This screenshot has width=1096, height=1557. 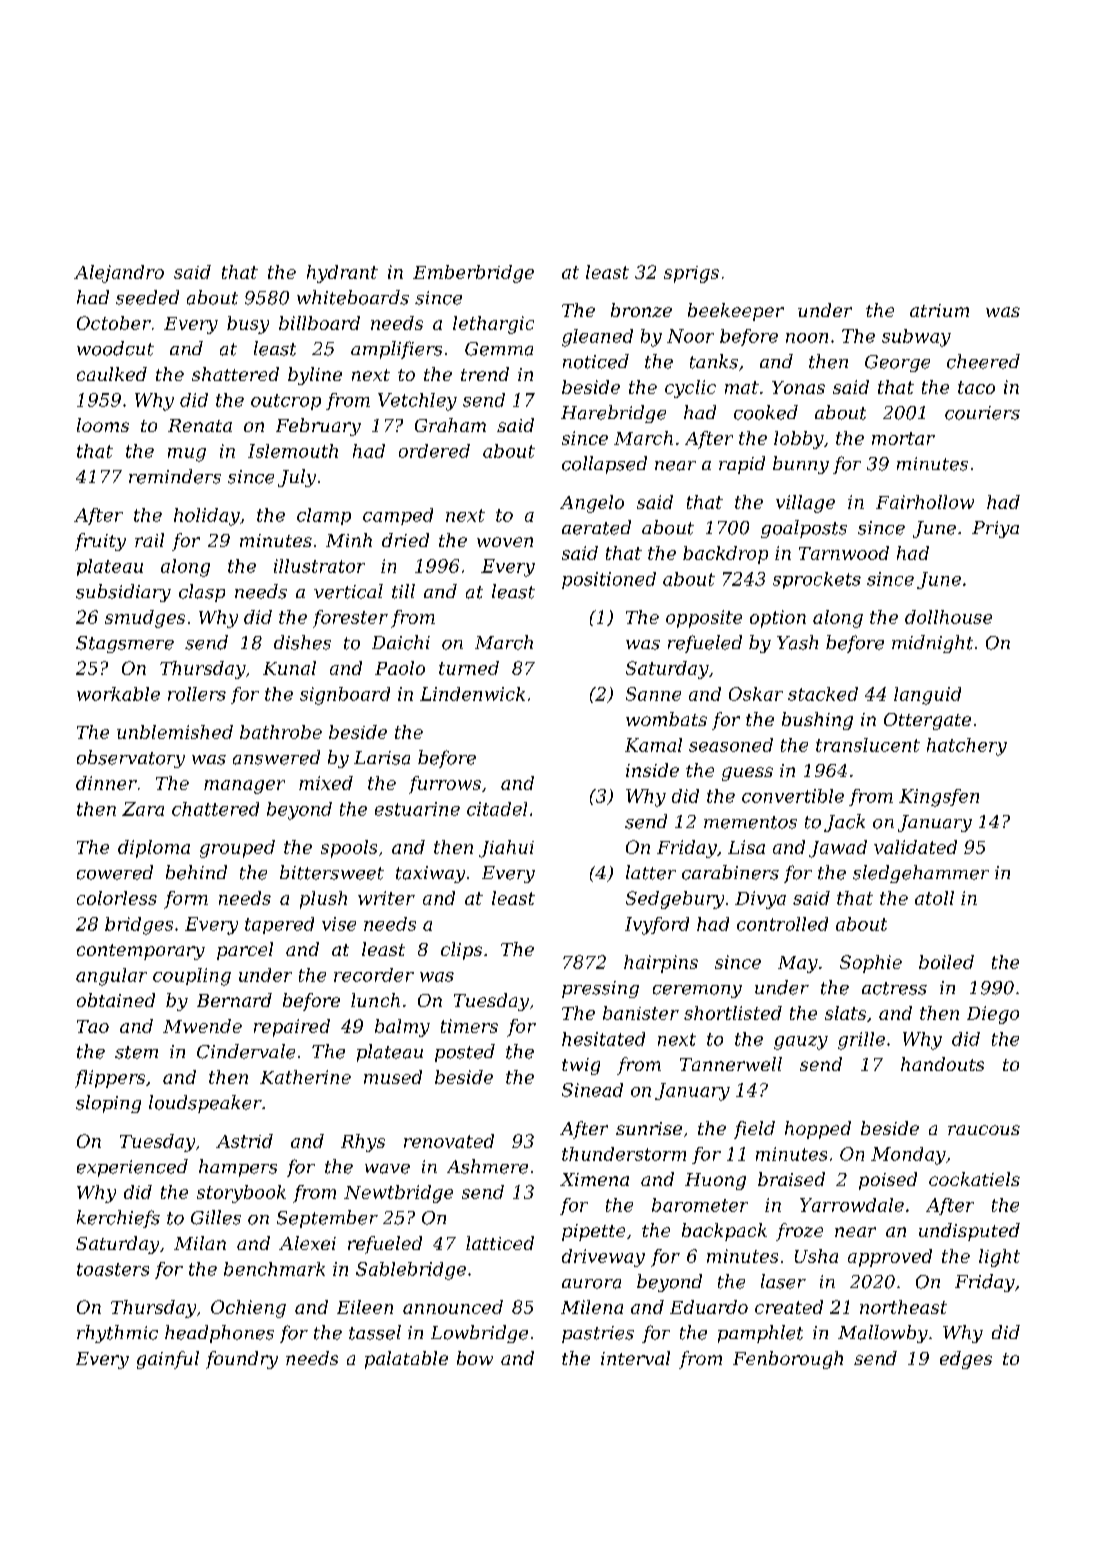 I want to click on Fenborough, so click(x=788, y=1360).
